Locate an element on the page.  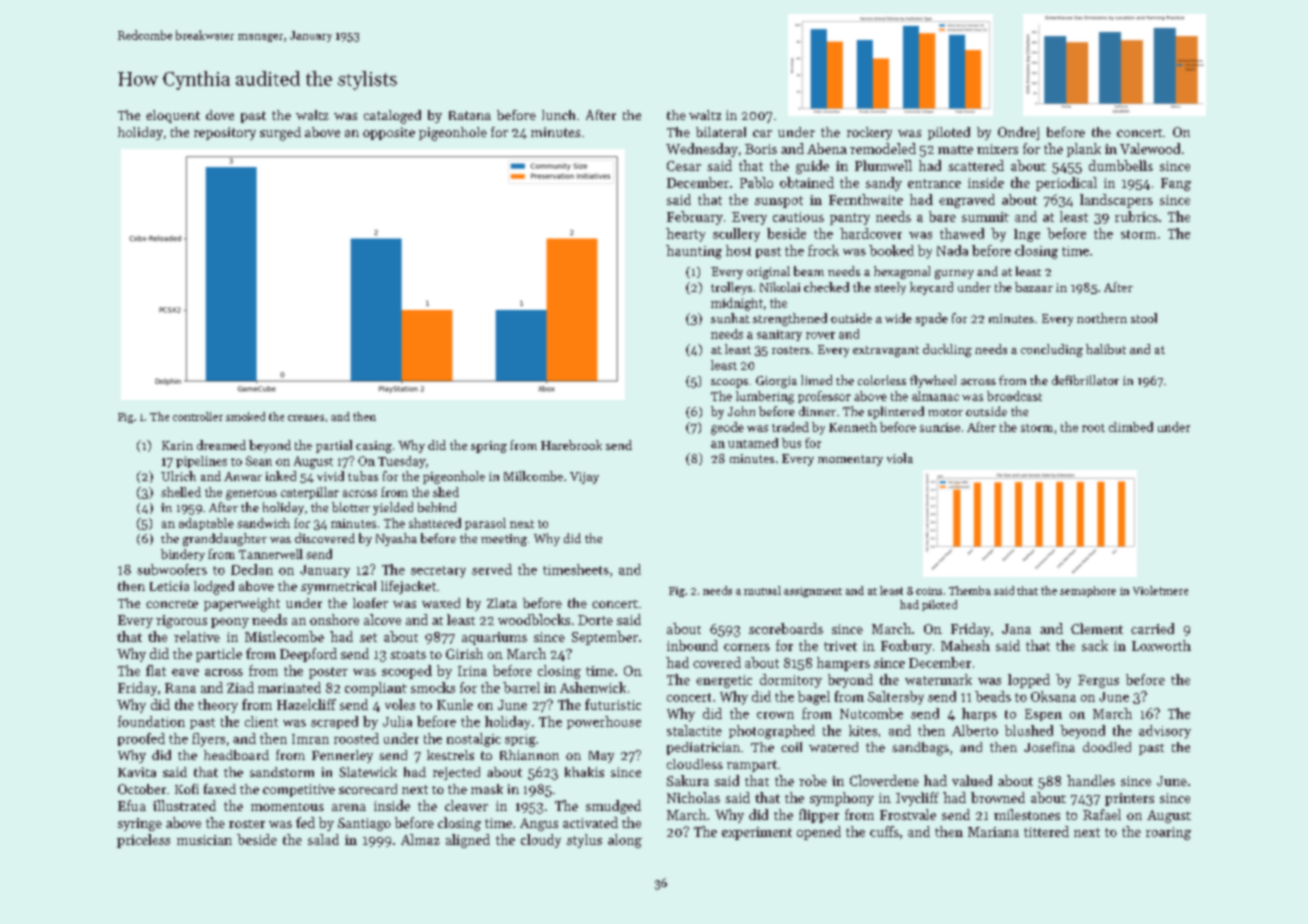
shelled is located at coordinates (181, 492).
